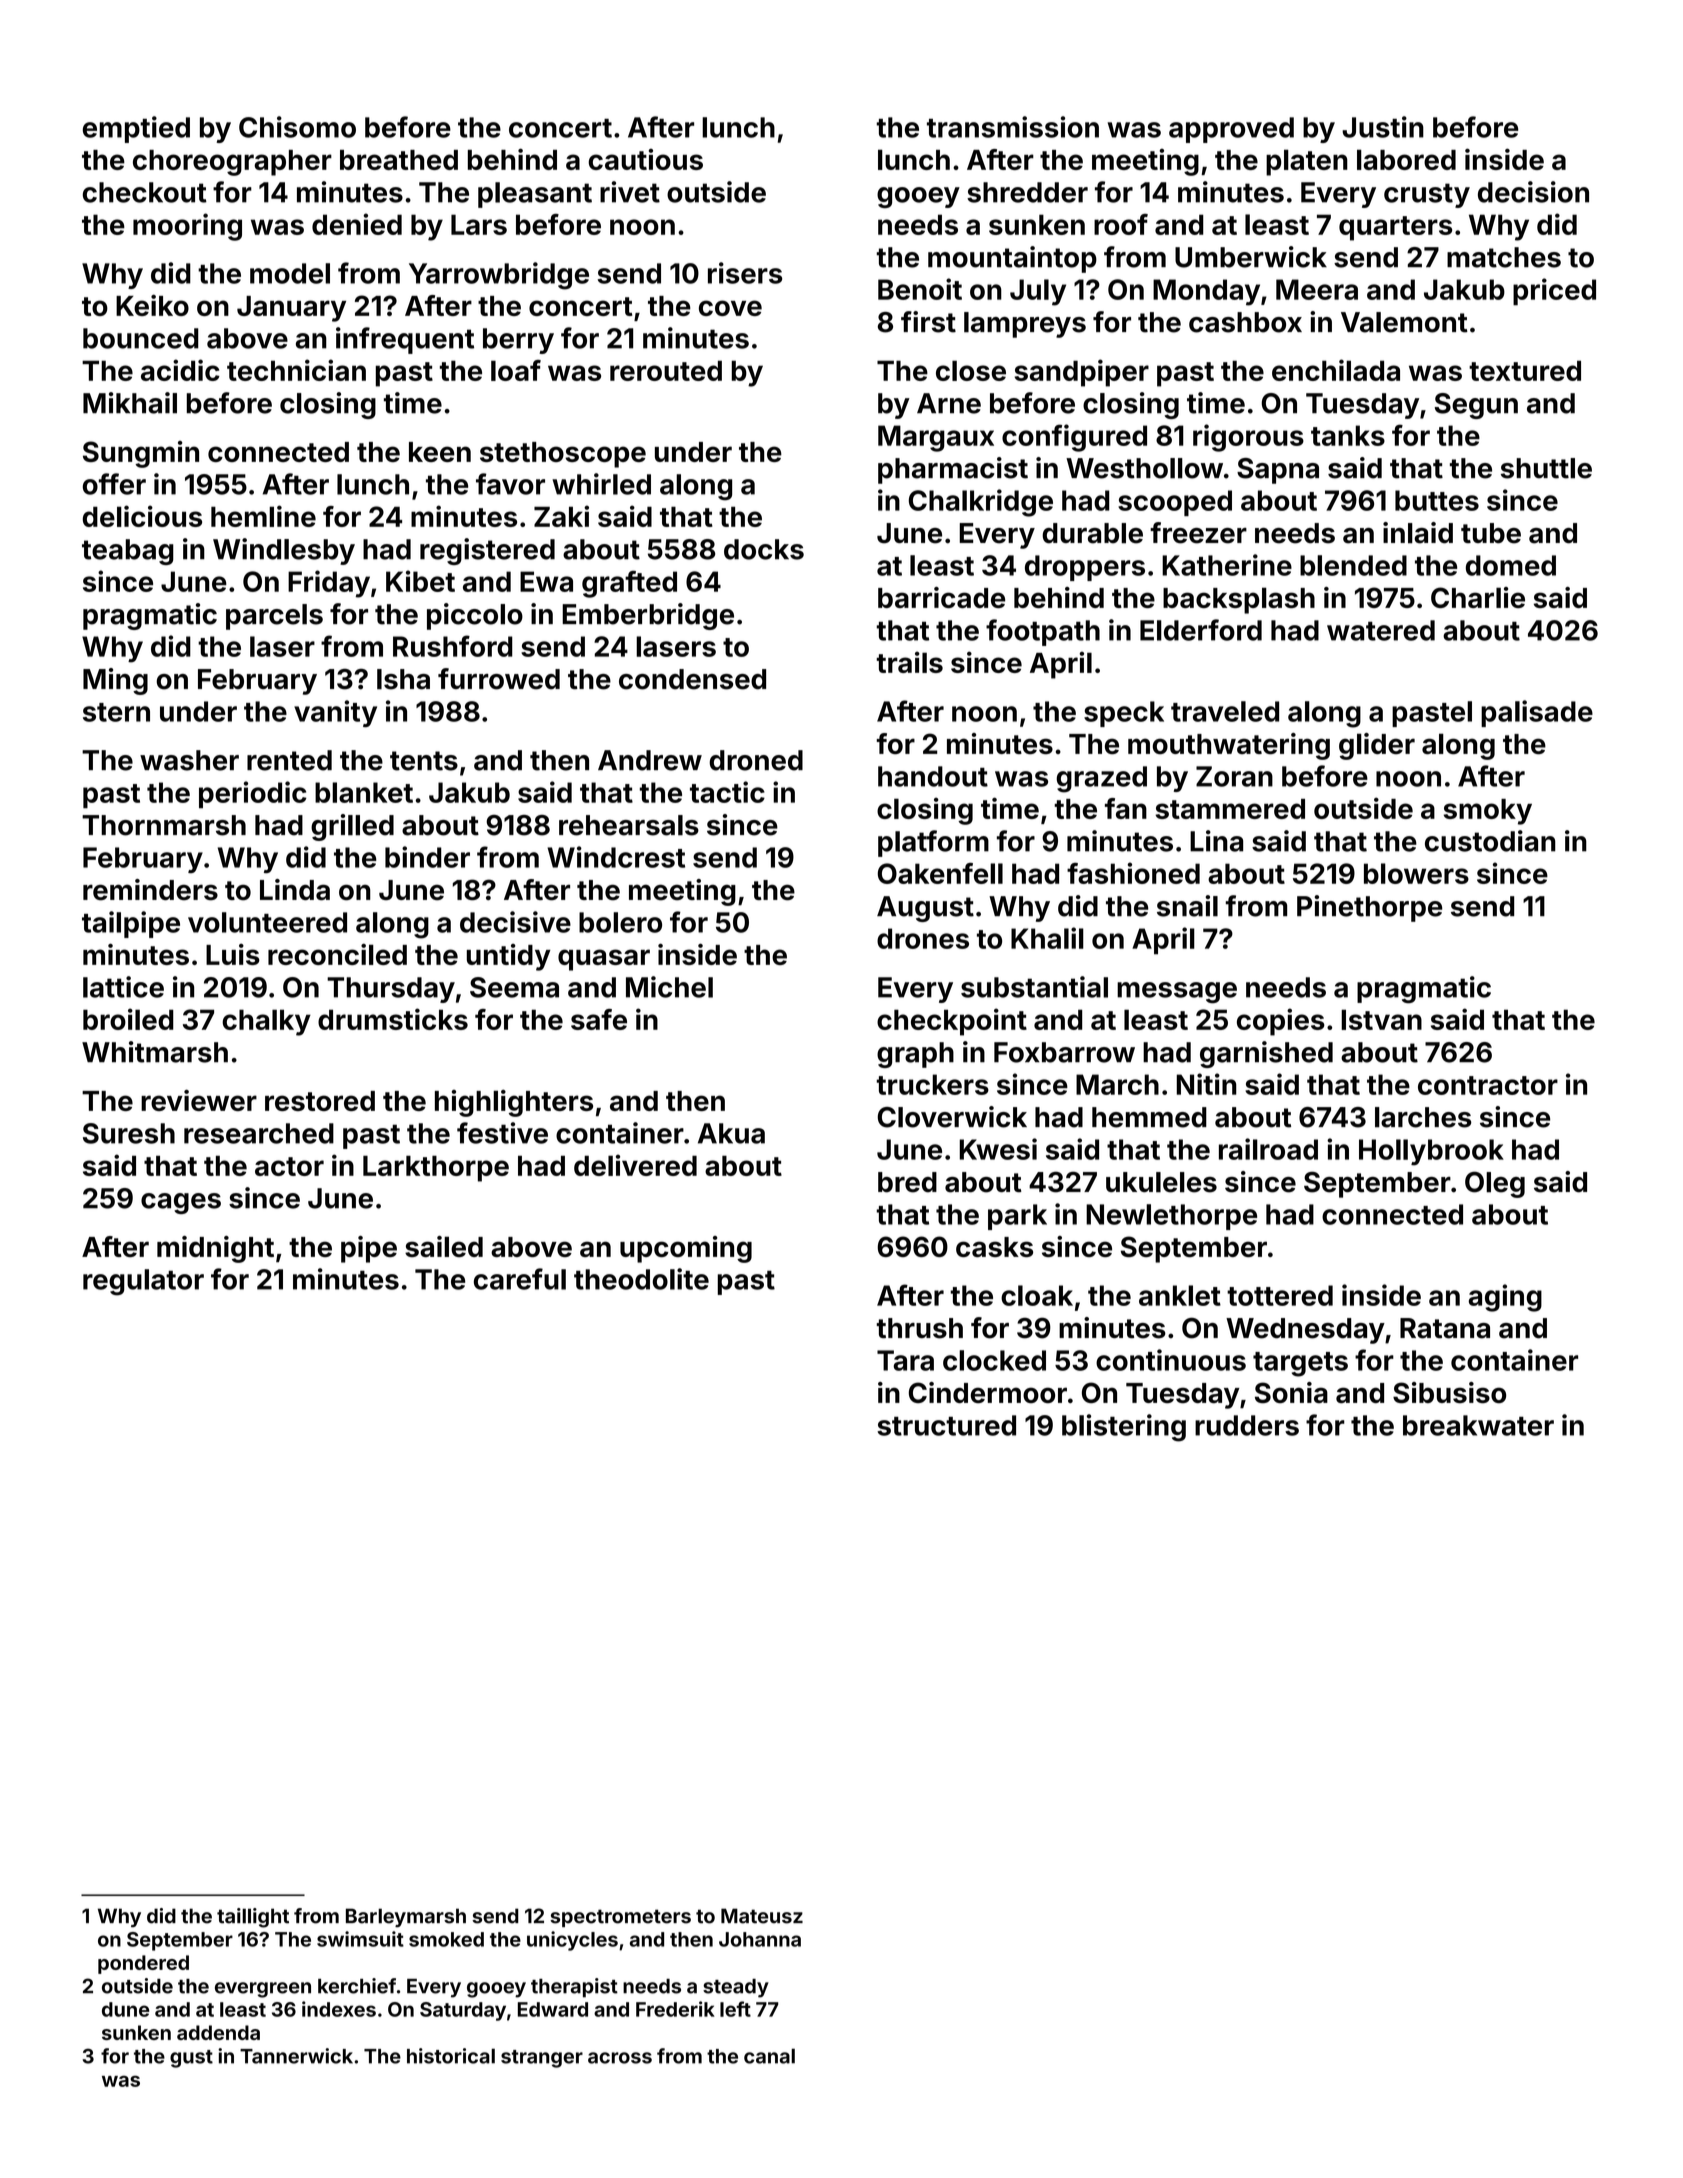 This screenshot has height=2178, width=1683. What do you see at coordinates (645, 159) in the screenshot?
I see `cautious` at bounding box center [645, 159].
